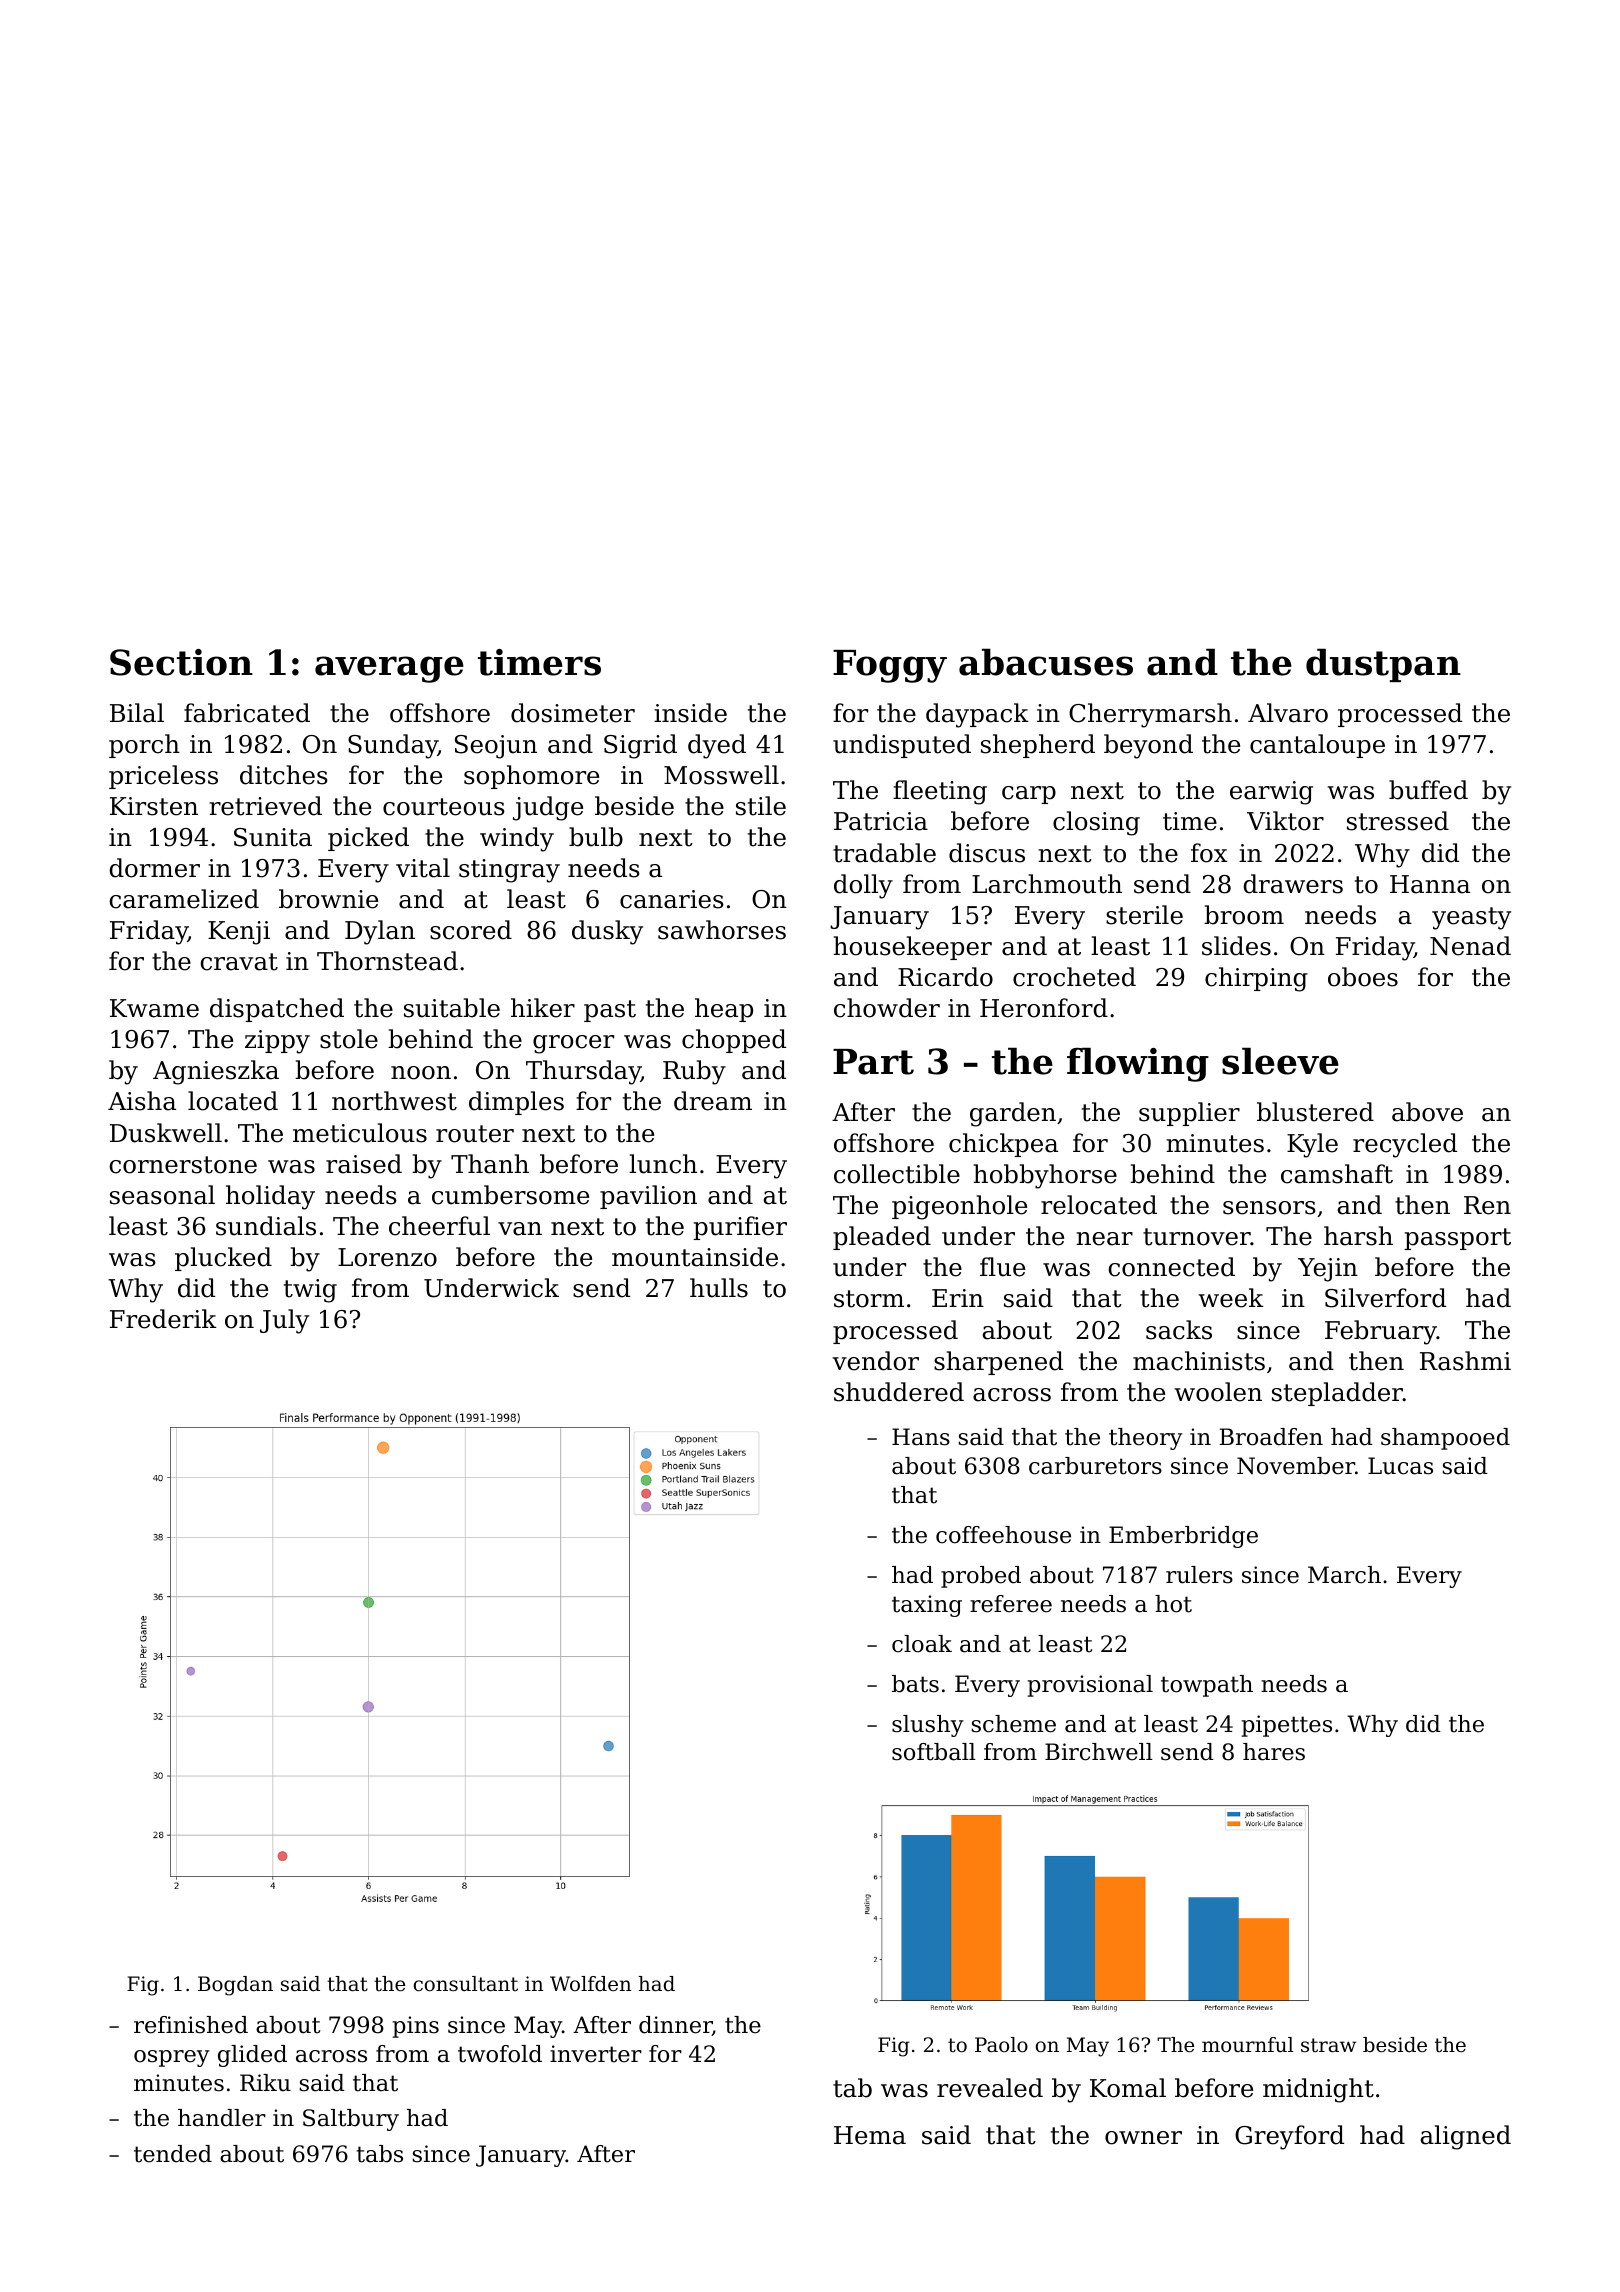  Describe the element at coordinates (466, 1984) in the document. I see `consultant` at that location.
